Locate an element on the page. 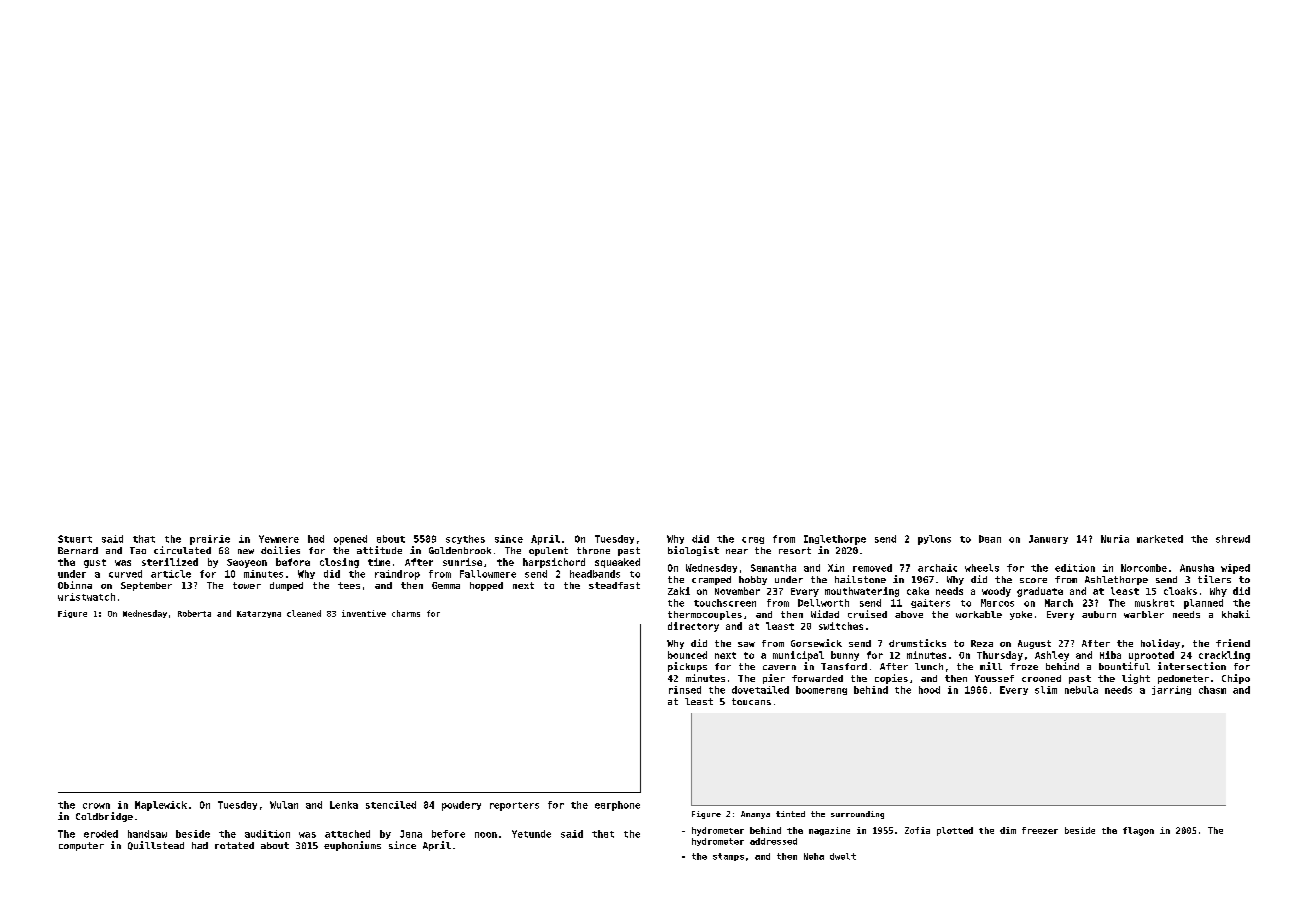  Marcos is located at coordinates (997, 603).
